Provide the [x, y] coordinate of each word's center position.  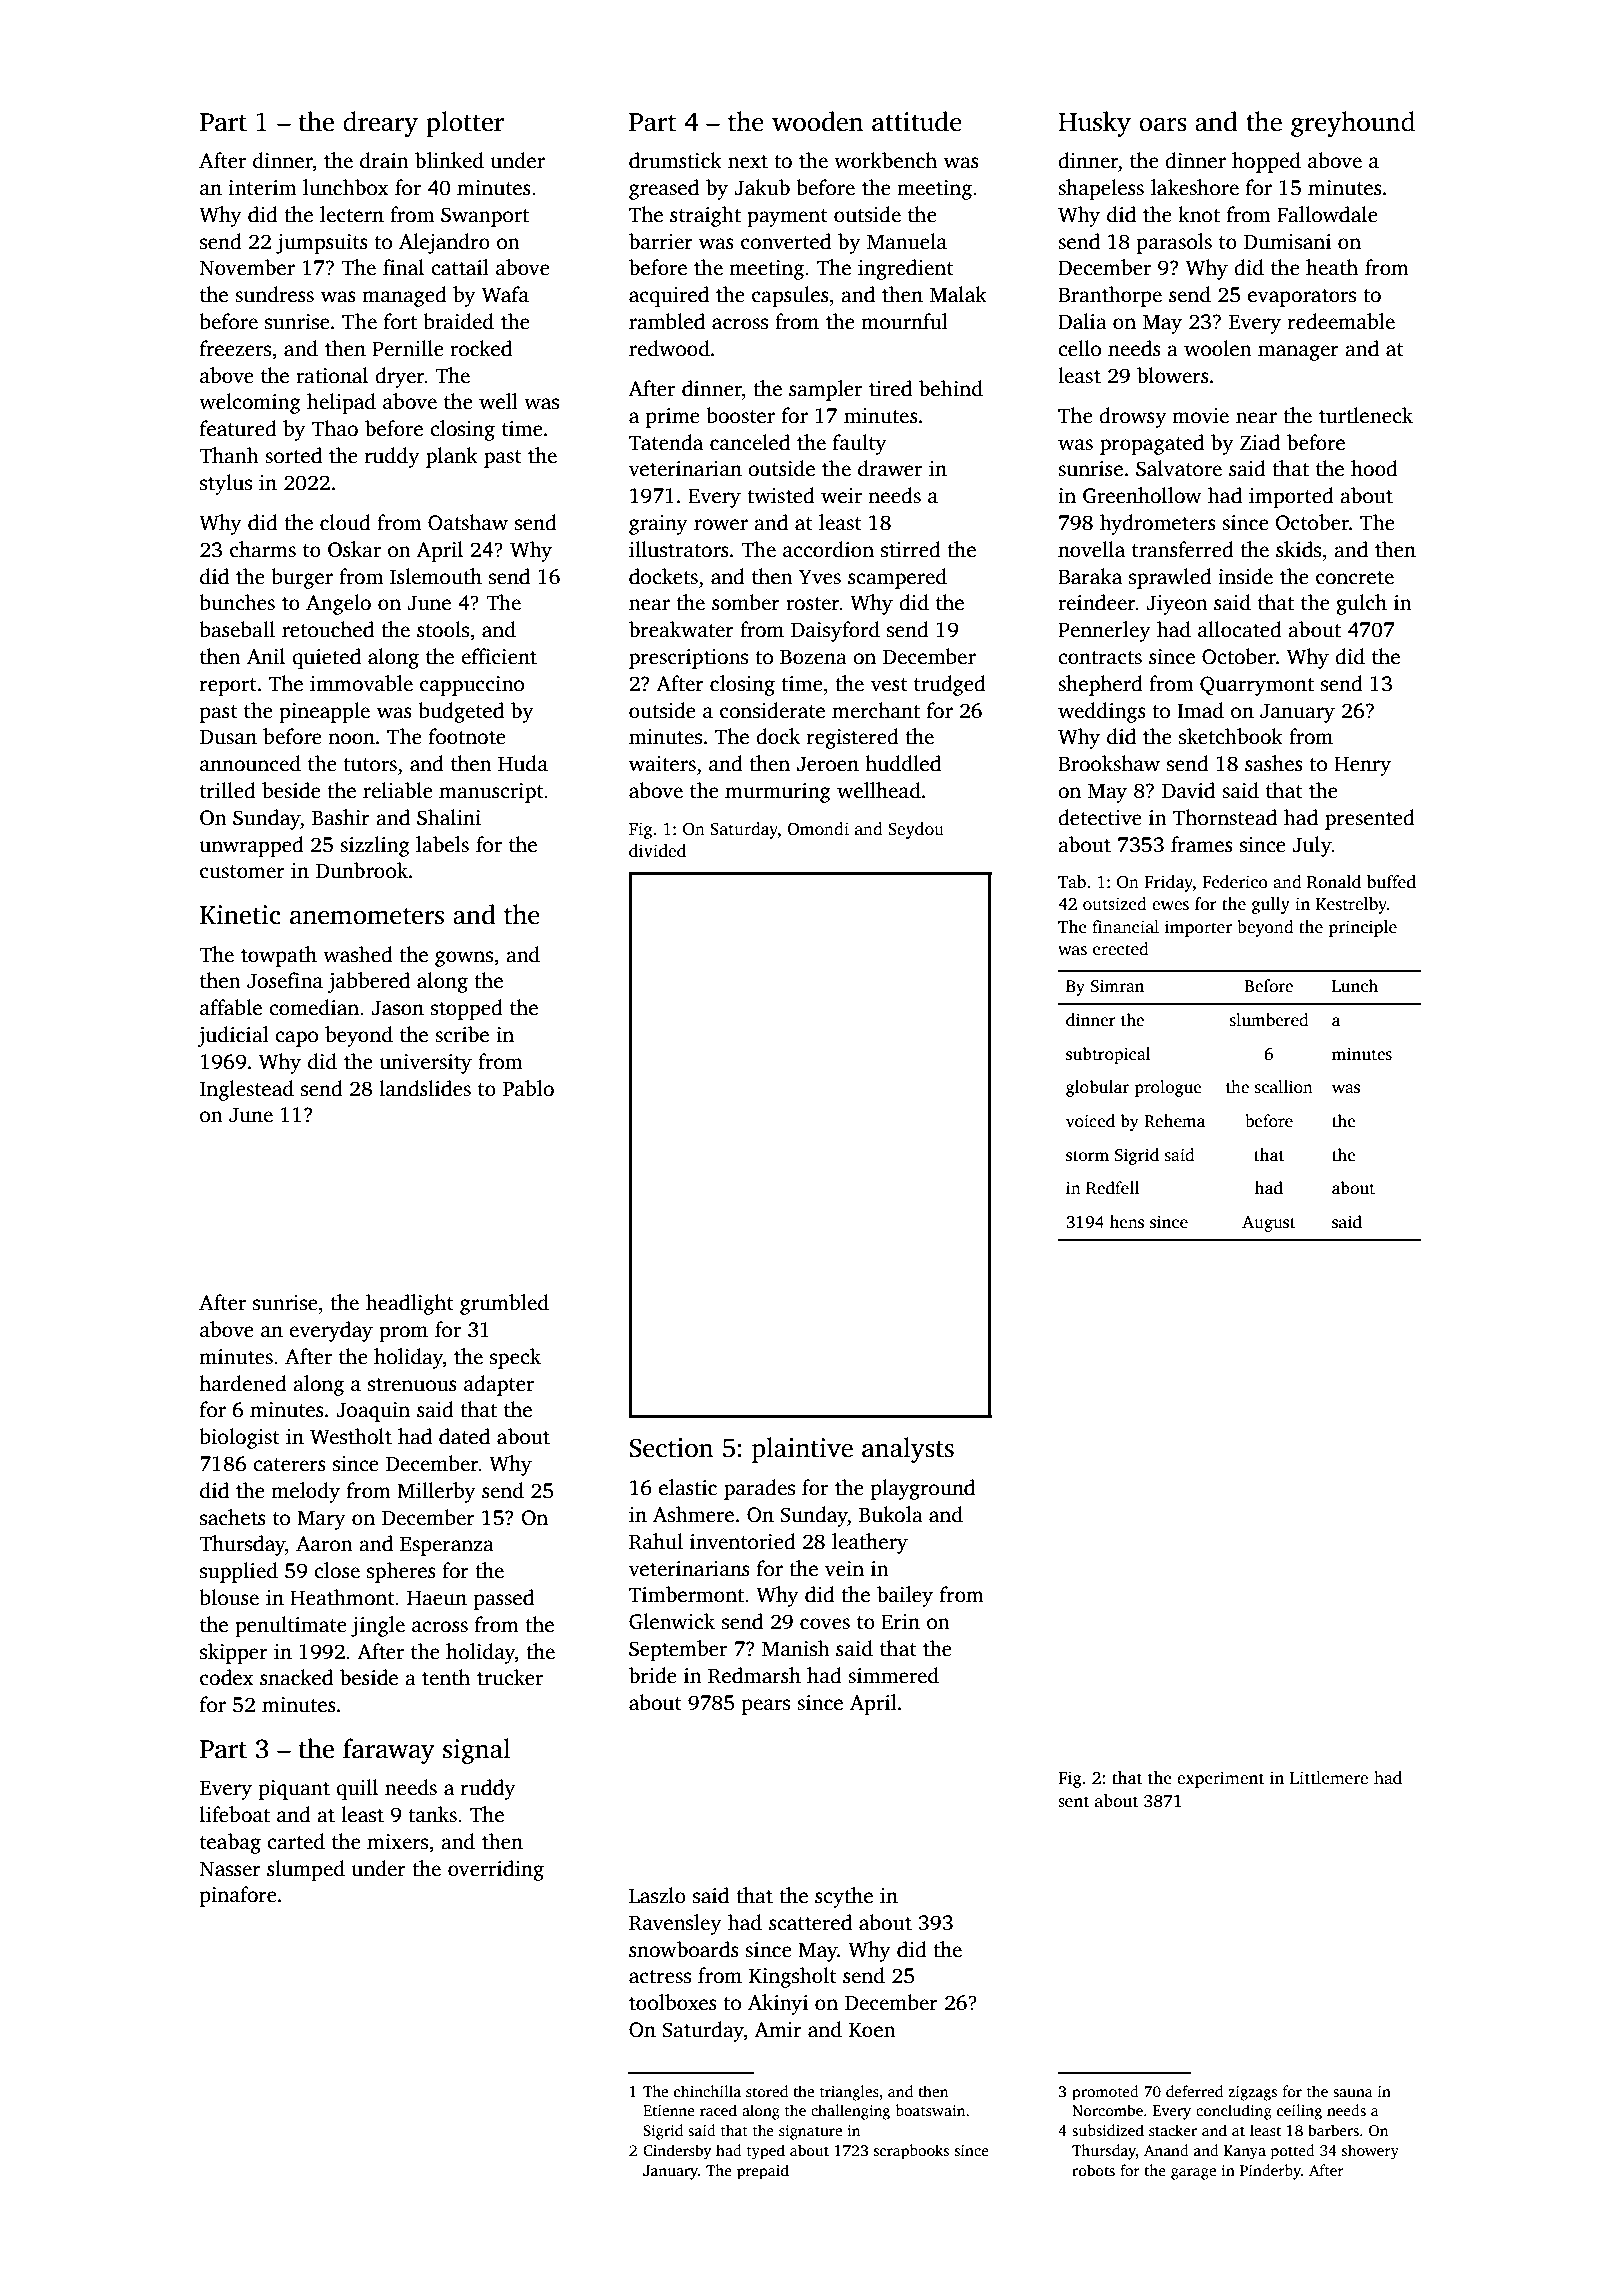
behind [951, 388]
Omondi [818, 829]
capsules [790, 296]
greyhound [1353, 124]
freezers [235, 348]
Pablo [528, 1088]
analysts [908, 1450]
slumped [306, 1870]
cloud [345, 522]
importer [1198, 928]
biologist [239, 1438]
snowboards [684, 1949]
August [1269, 1224]
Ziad [1260, 442]
